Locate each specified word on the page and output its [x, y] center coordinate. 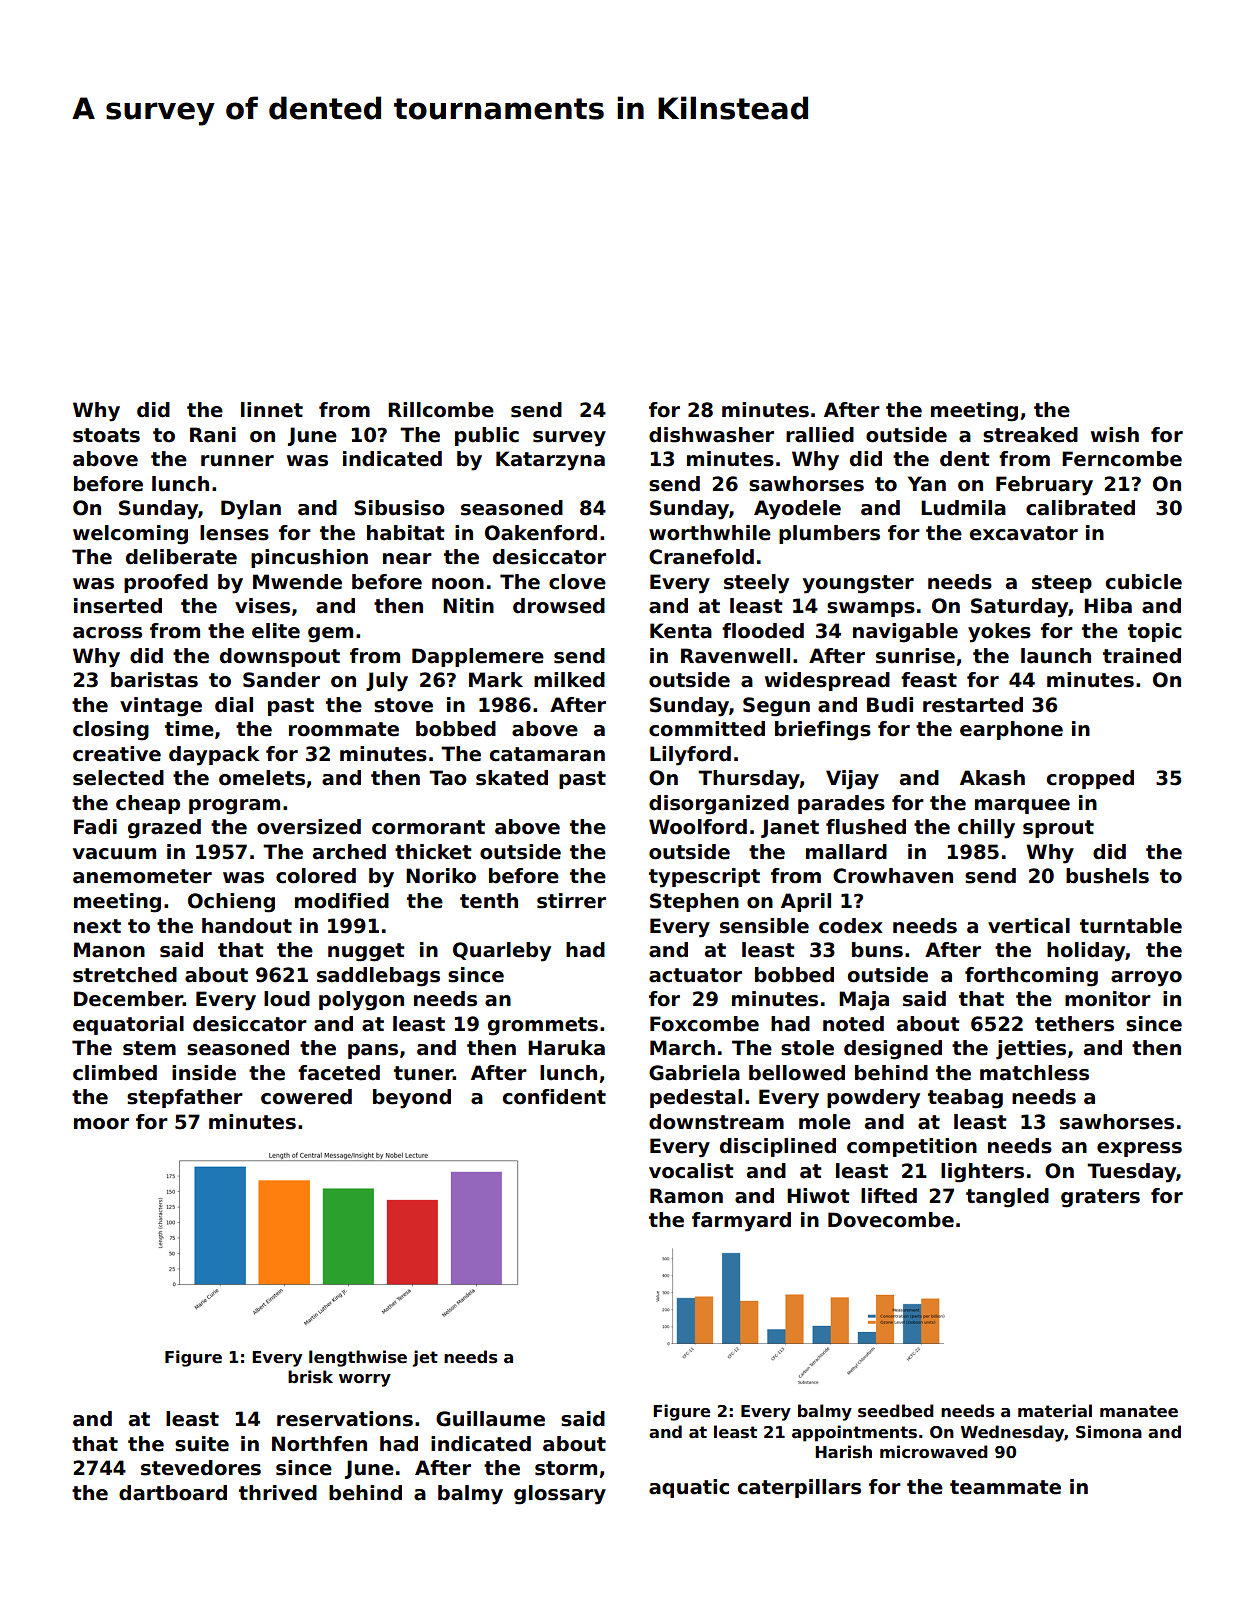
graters [1100, 1198]
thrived [278, 1493]
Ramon [686, 1196]
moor [101, 1124]
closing [111, 731]
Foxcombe [704, 1024]
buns [877, 950]
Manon [109, 950]
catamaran [547, 754]
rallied [820, 435]
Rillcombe [441, 410]
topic [1155, 632]
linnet [272, 410]
